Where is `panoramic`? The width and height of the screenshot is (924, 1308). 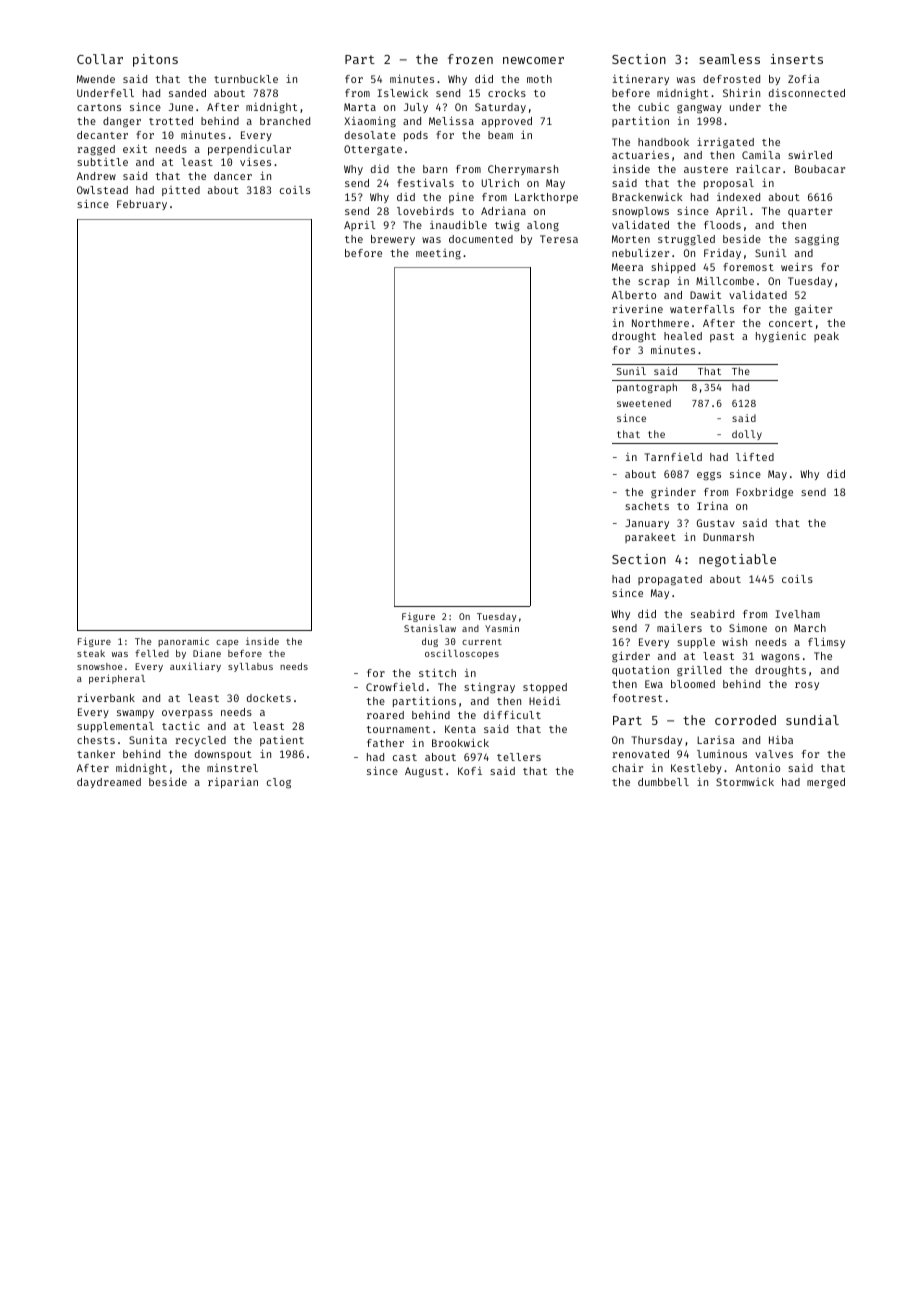 panoramic is located at coordinates (183, 642).
